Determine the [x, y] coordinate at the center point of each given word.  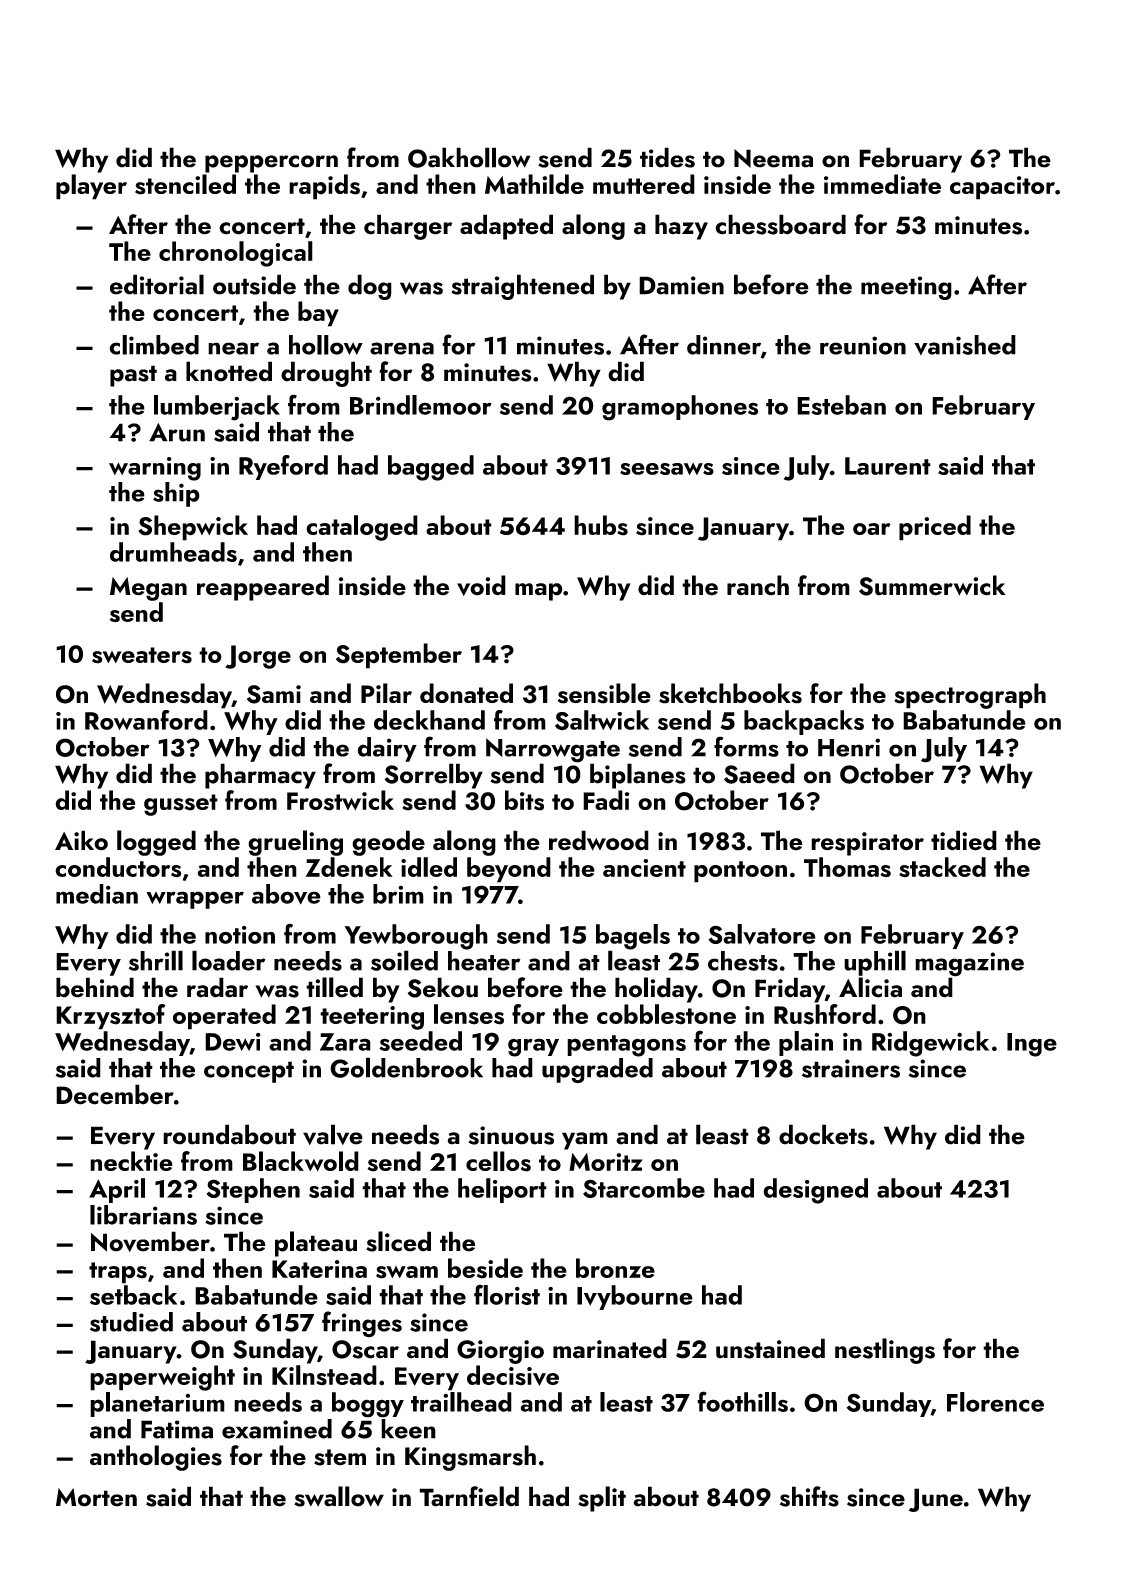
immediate [882, 184]
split [602, 1499]
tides [667, 157]
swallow [339, 1496]
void [481, 585]
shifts [809, 1496]
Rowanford [146, 720]
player [91, 187]
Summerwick [932, 585]
